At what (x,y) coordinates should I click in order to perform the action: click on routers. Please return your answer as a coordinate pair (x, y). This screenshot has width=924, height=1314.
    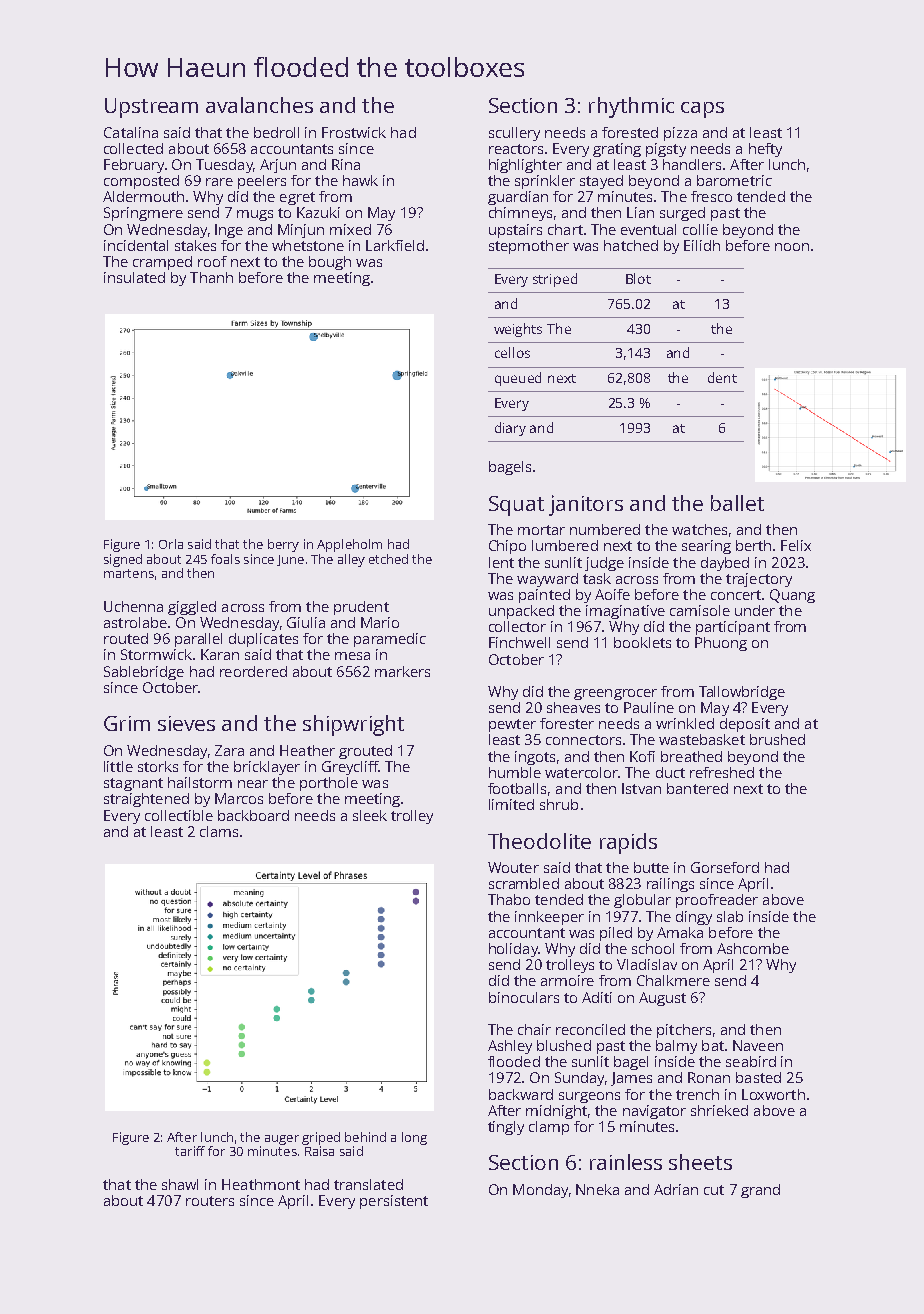
    Looking at the image, I should click on (210, 1201).
